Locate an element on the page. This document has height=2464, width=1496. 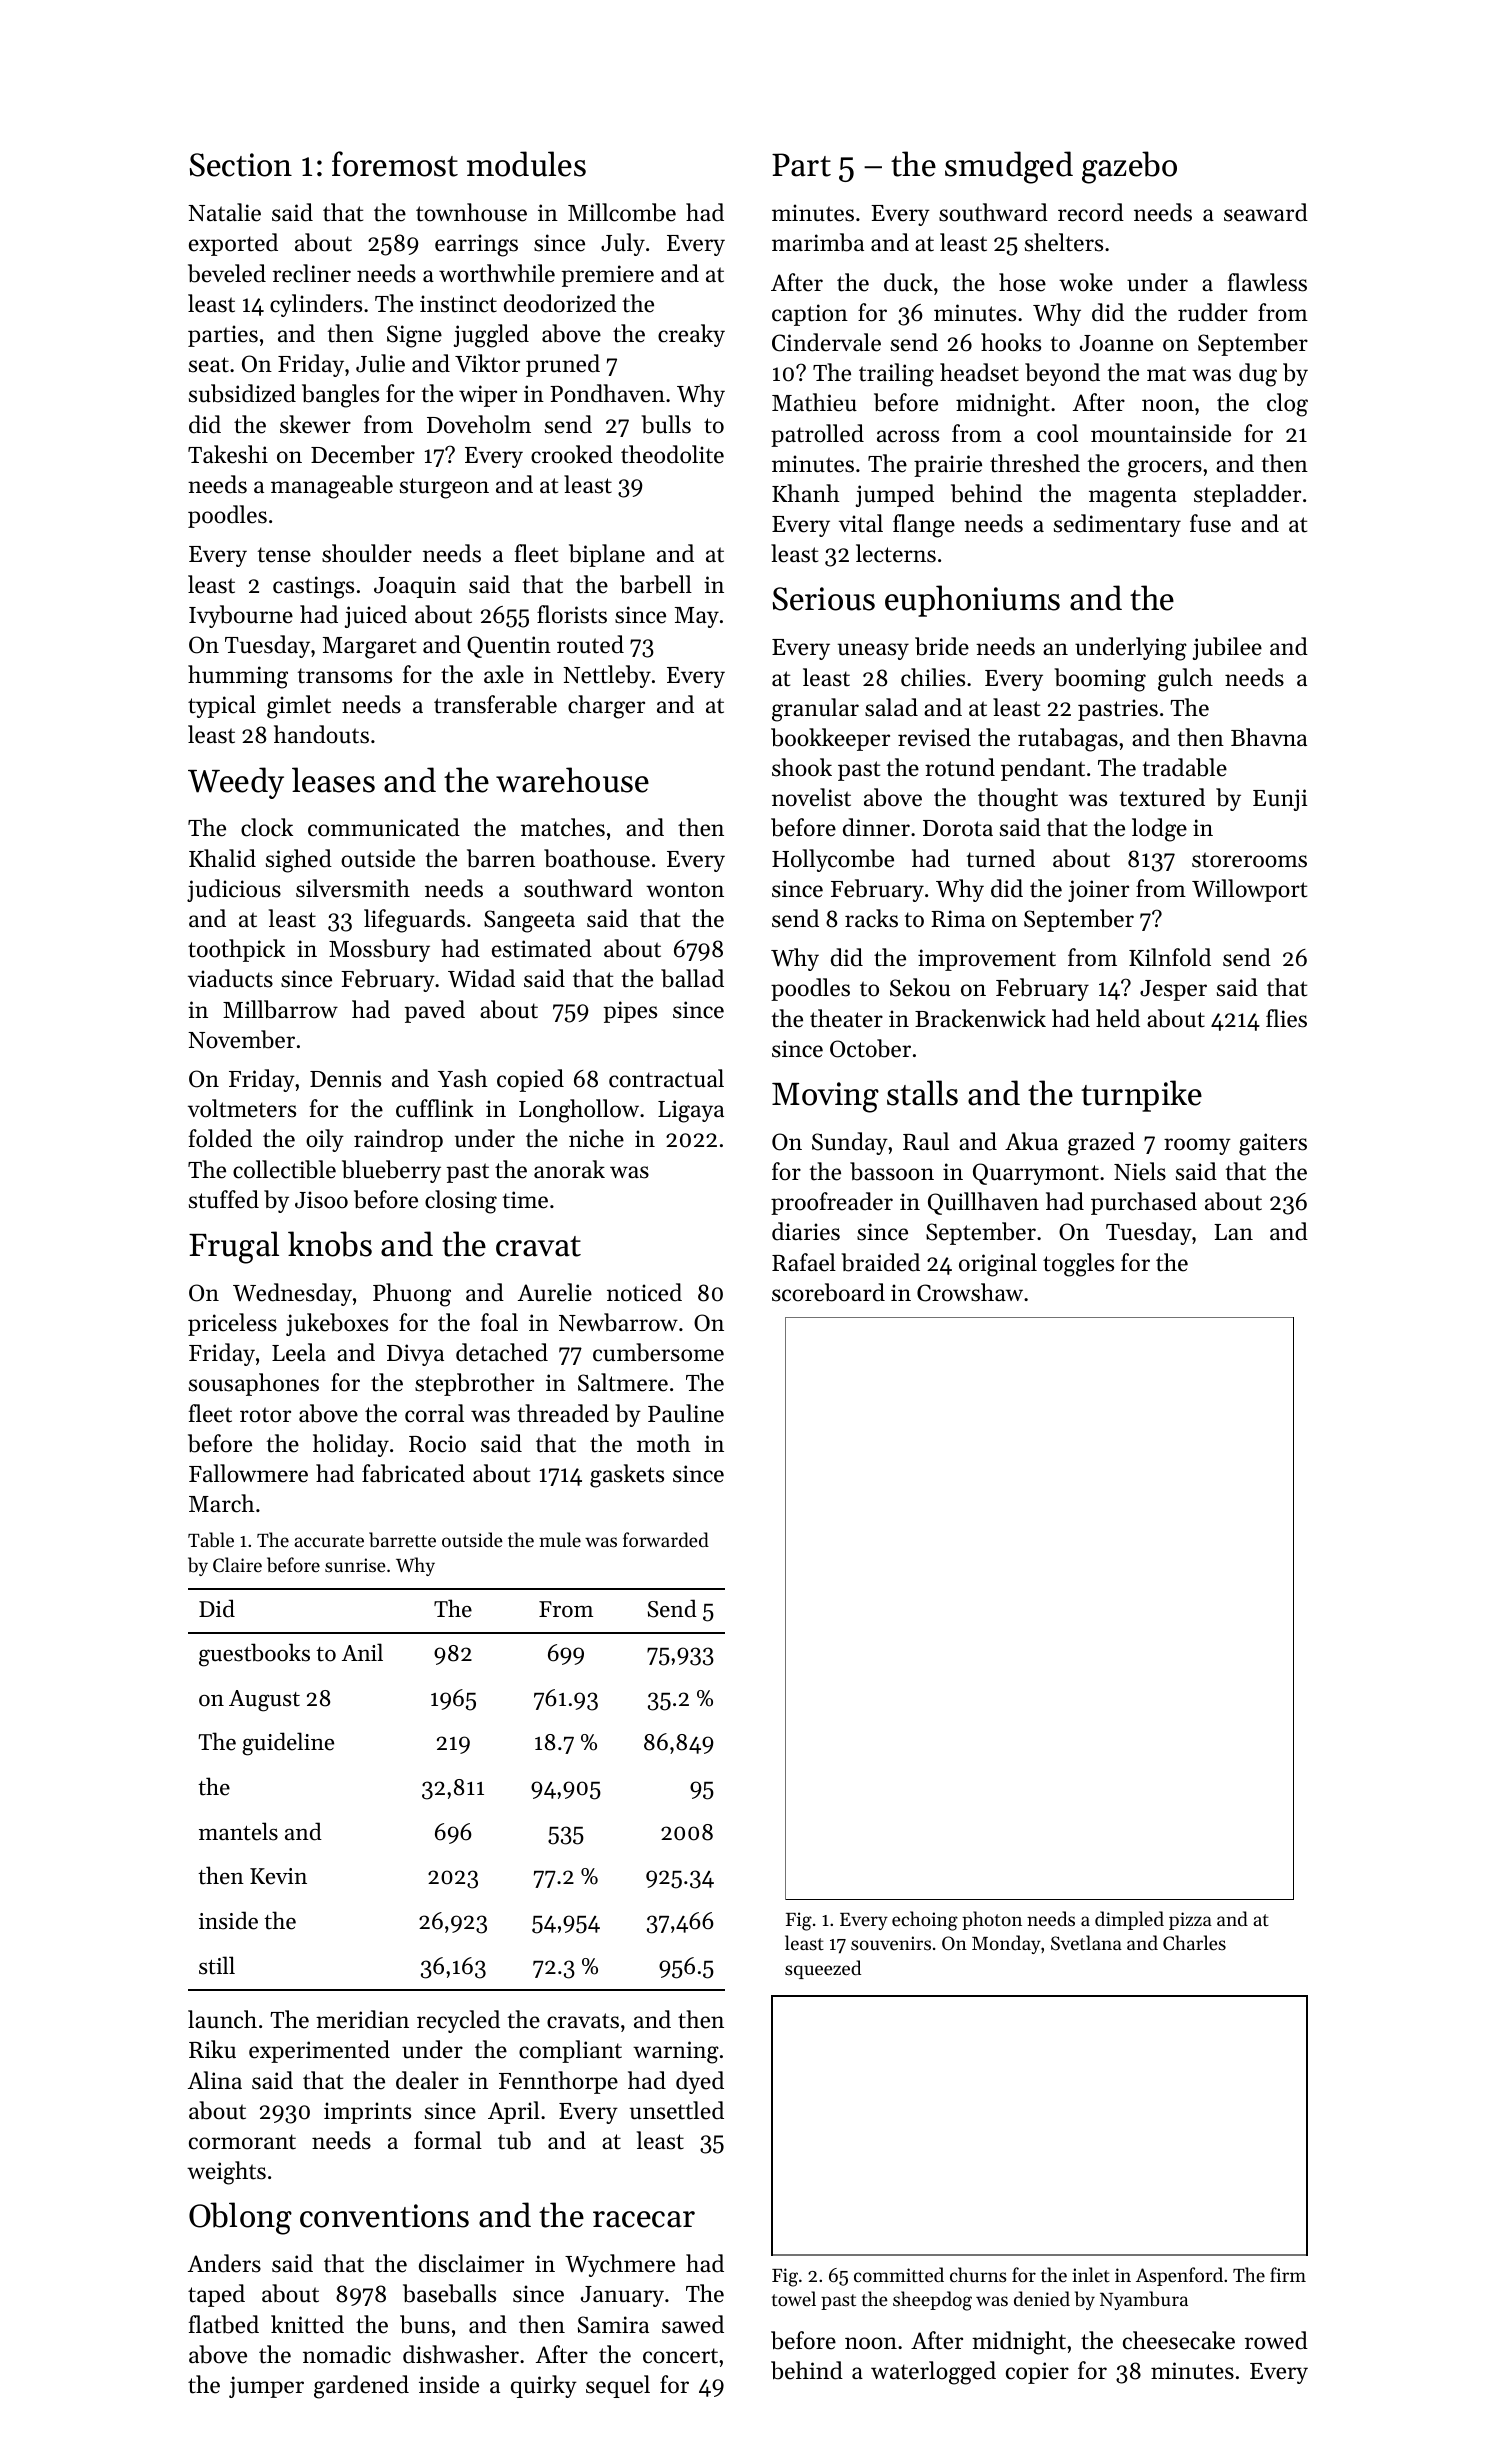
Kevin is located at coordinates (278, 1876).
